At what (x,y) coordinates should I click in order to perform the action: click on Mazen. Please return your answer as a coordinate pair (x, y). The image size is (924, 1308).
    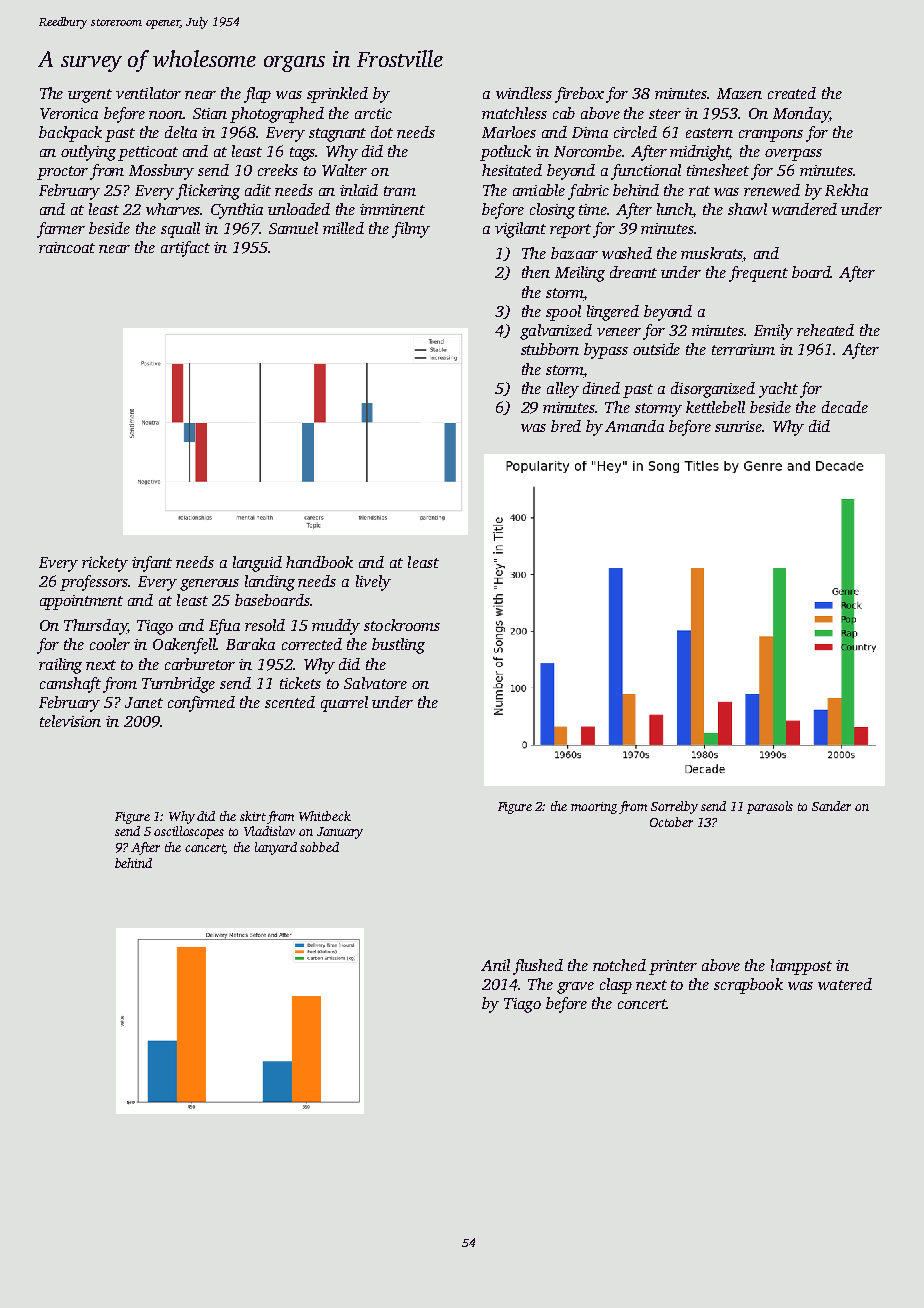
    Looking at the image, I should click on (739, 93).
